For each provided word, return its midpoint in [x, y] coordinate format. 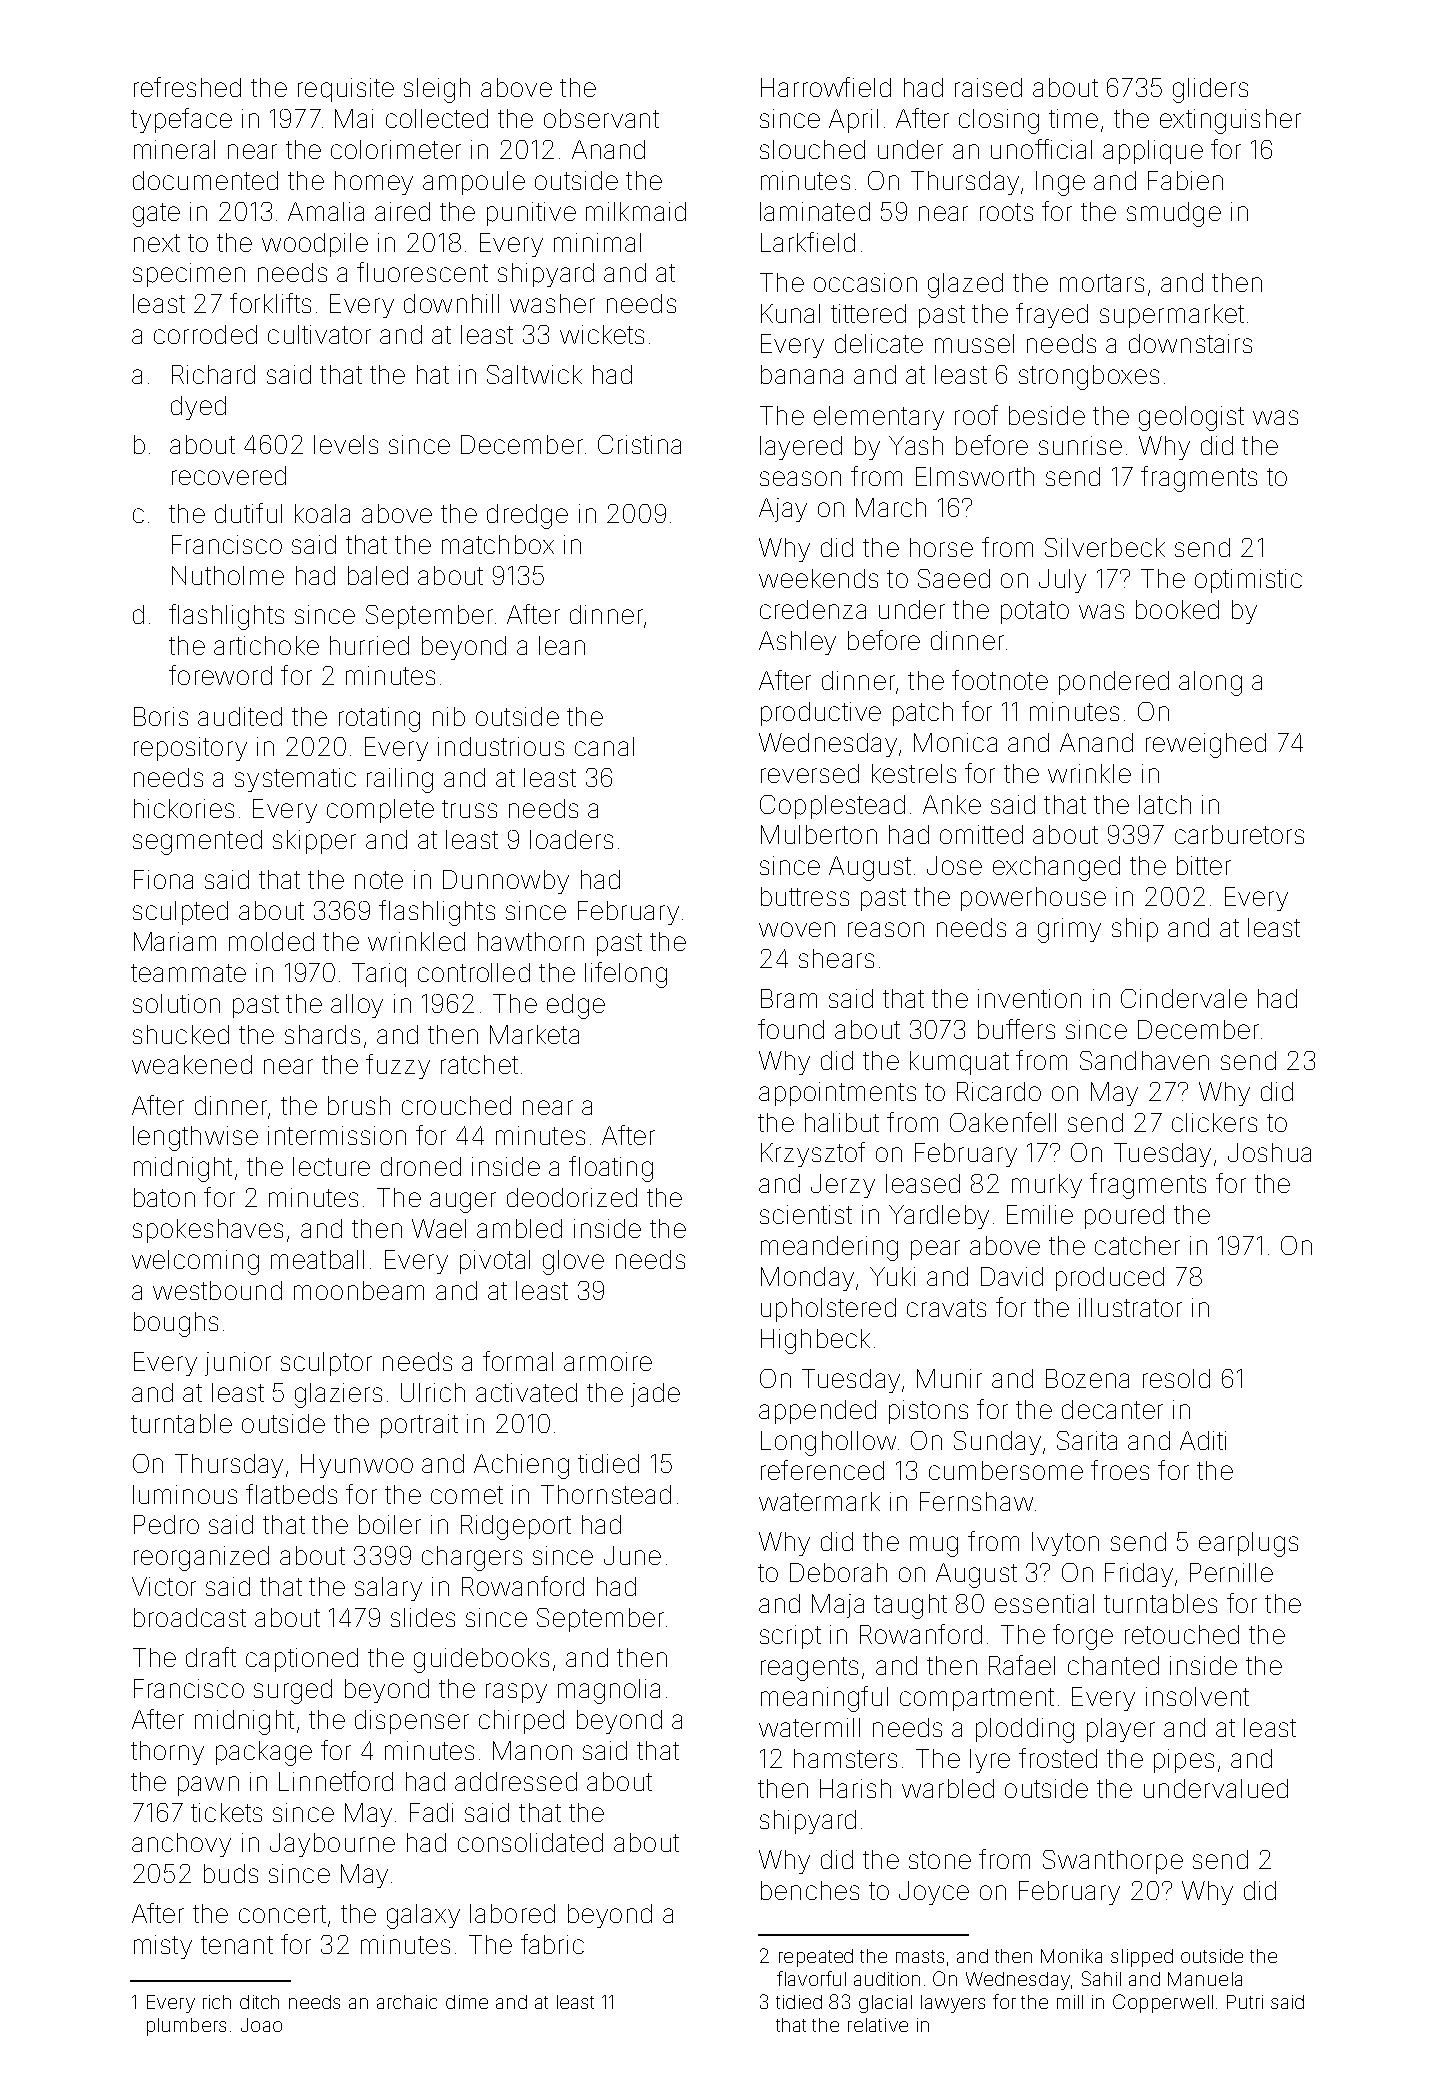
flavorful [811, 1978]
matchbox [498, 544]
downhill [451, 303]
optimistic [1248, 581]
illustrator [1130, 1307]
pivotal [495, 1262]
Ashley [797, 643]
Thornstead [606, 1494]
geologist [1191, 418]
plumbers [186, 2027]
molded [271, 941]
